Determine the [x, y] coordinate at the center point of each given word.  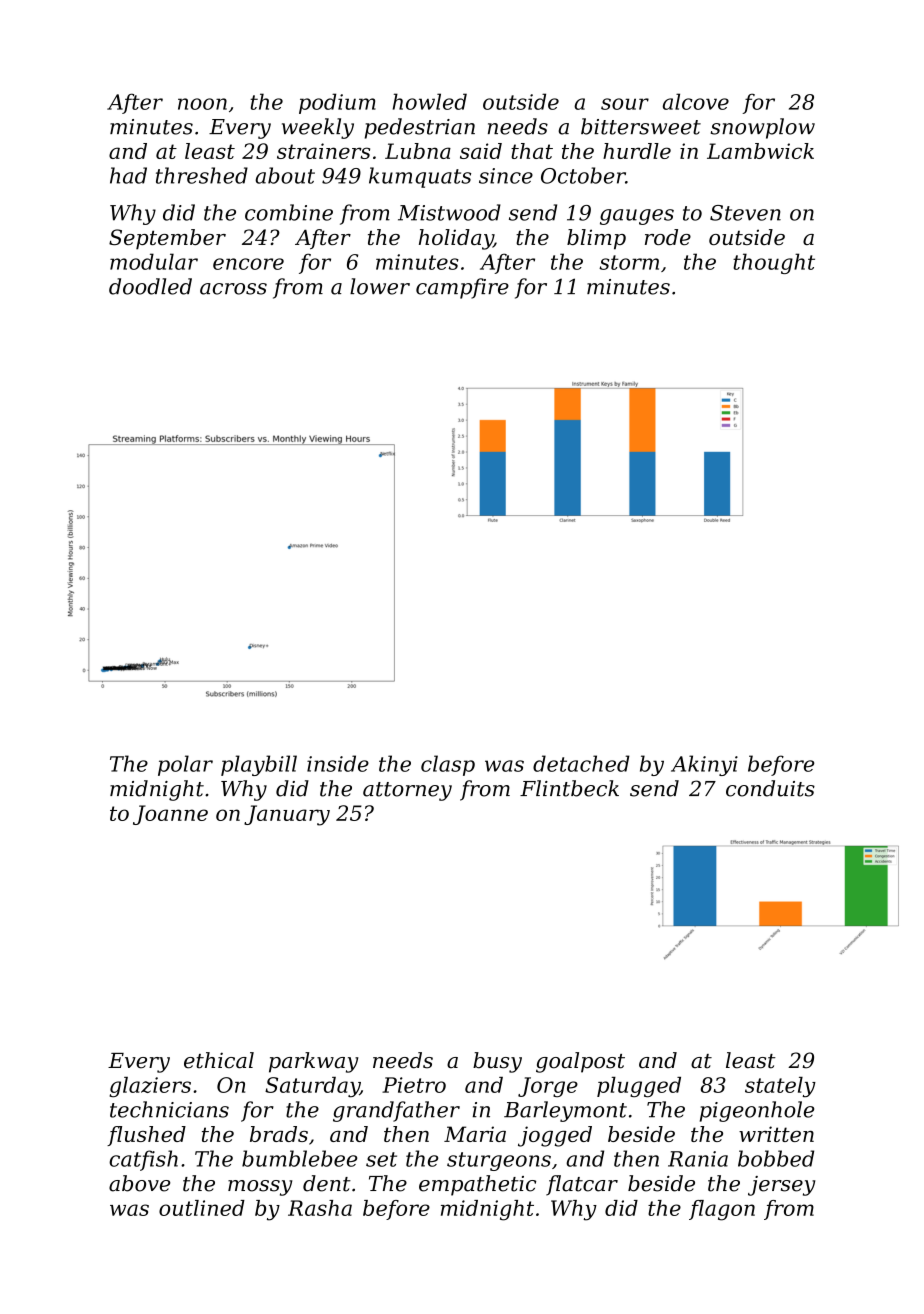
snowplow [763, 128]
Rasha [320, 1208]
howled [430, 101]
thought [774, 263]
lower [380, 286]
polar [185, 765]
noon [202, 104]
